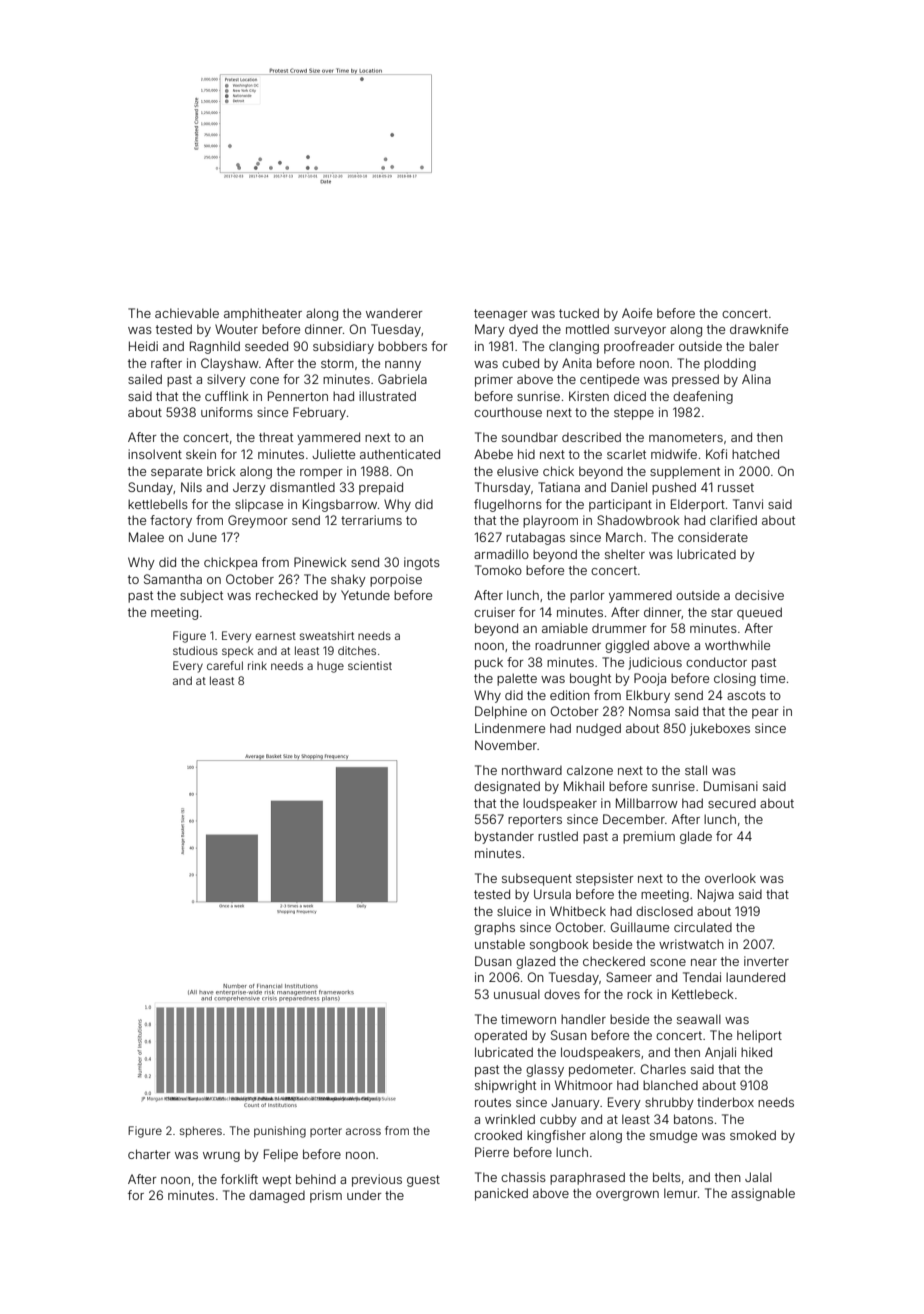 The height and width of the document is (1314, 924). I want to click on Charles, so click(663, 1069).
